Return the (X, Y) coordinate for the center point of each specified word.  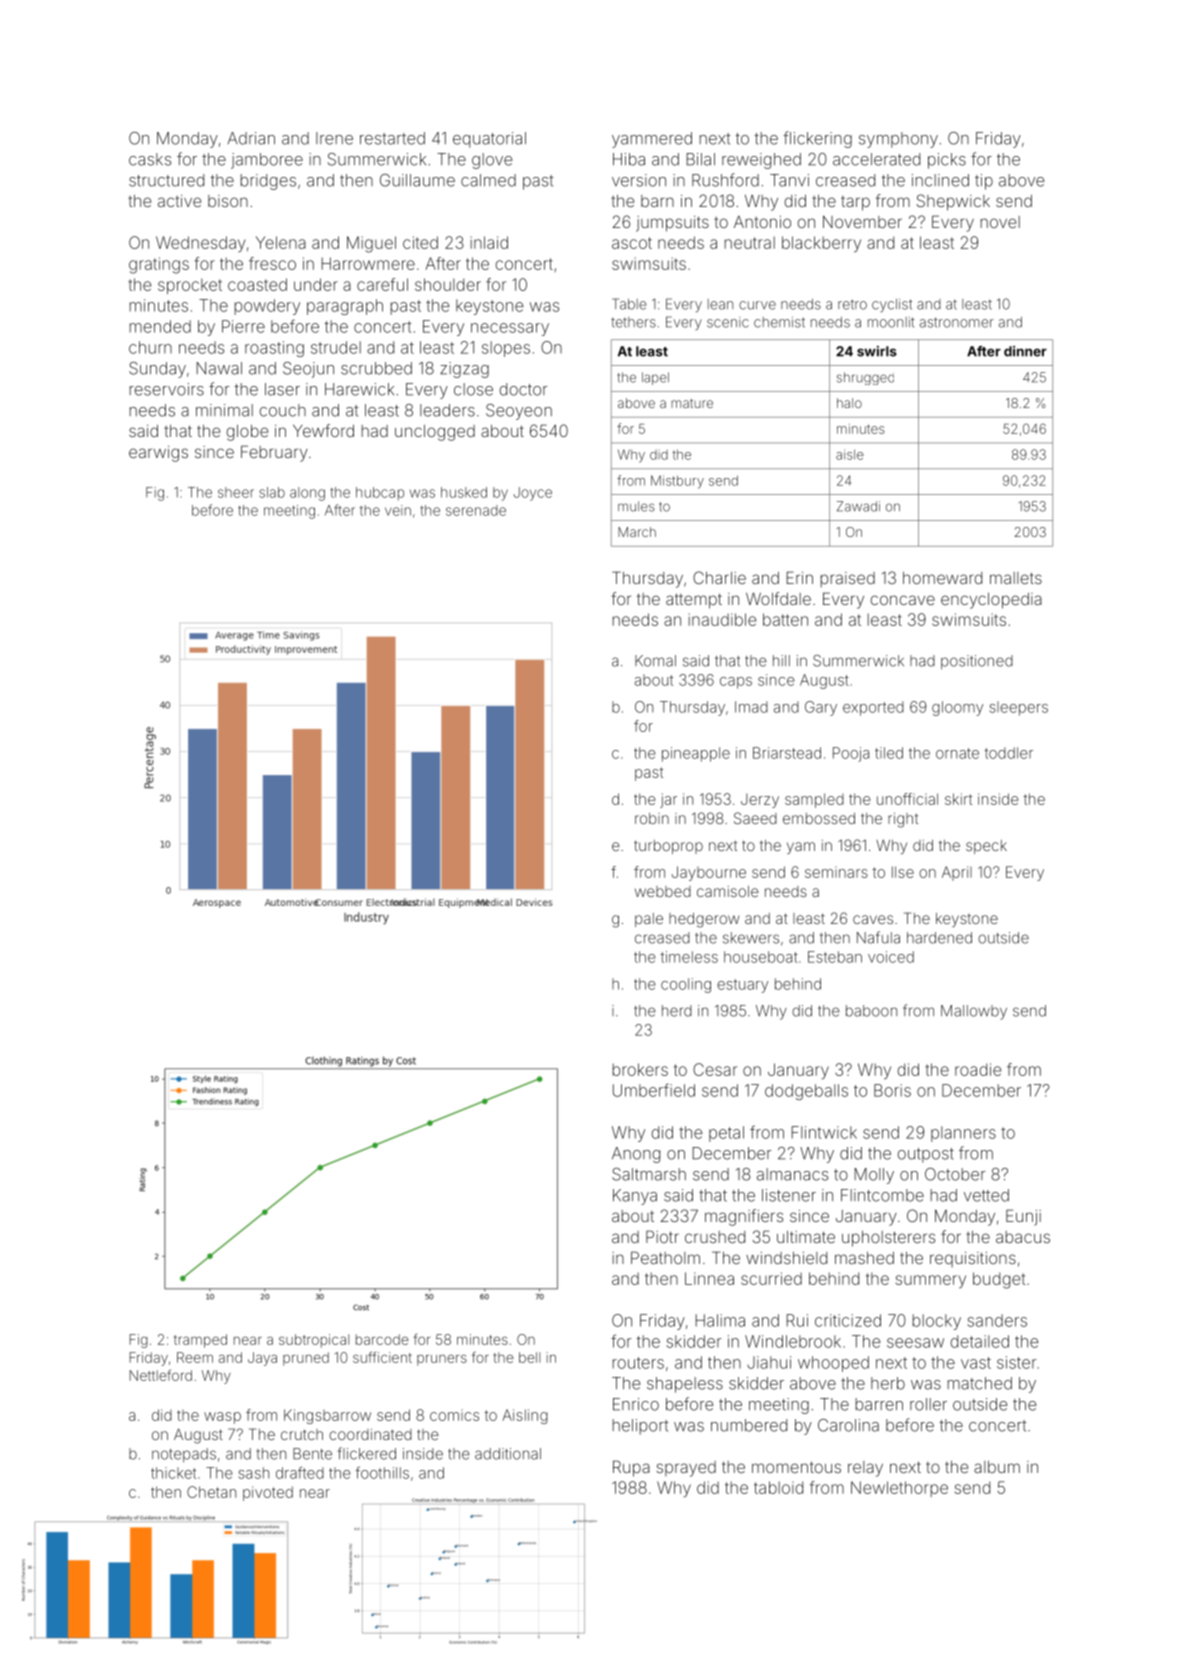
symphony (898, 140)
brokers (640, 1069)
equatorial (489, 140)
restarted (392, 138)
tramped (200, 1341)
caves (873, 919)
